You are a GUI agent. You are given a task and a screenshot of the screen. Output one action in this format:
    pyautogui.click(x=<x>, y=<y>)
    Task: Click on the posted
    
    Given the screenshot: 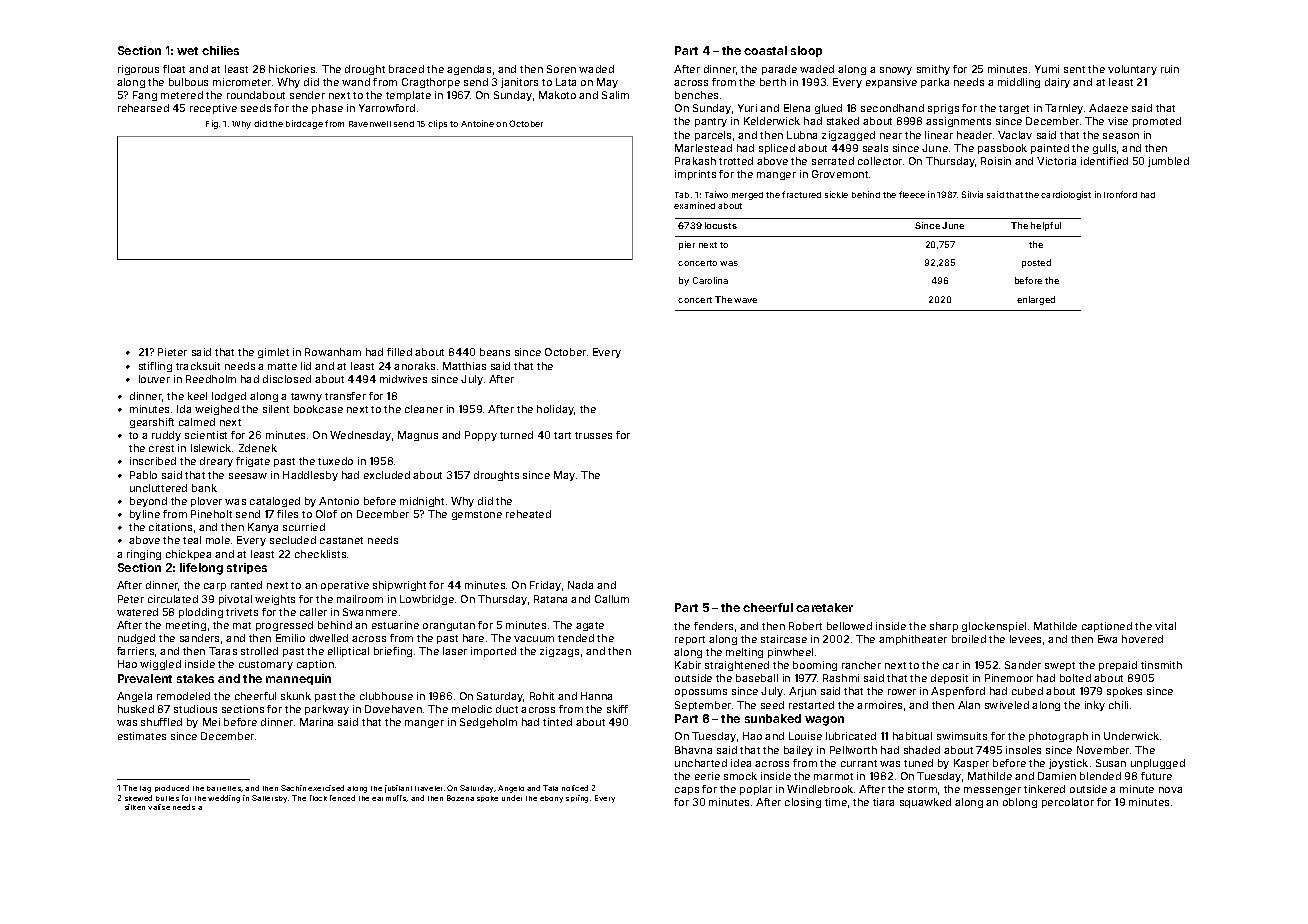 What is the action you would take?
    pyautogui.click(x=1036, y=263)
